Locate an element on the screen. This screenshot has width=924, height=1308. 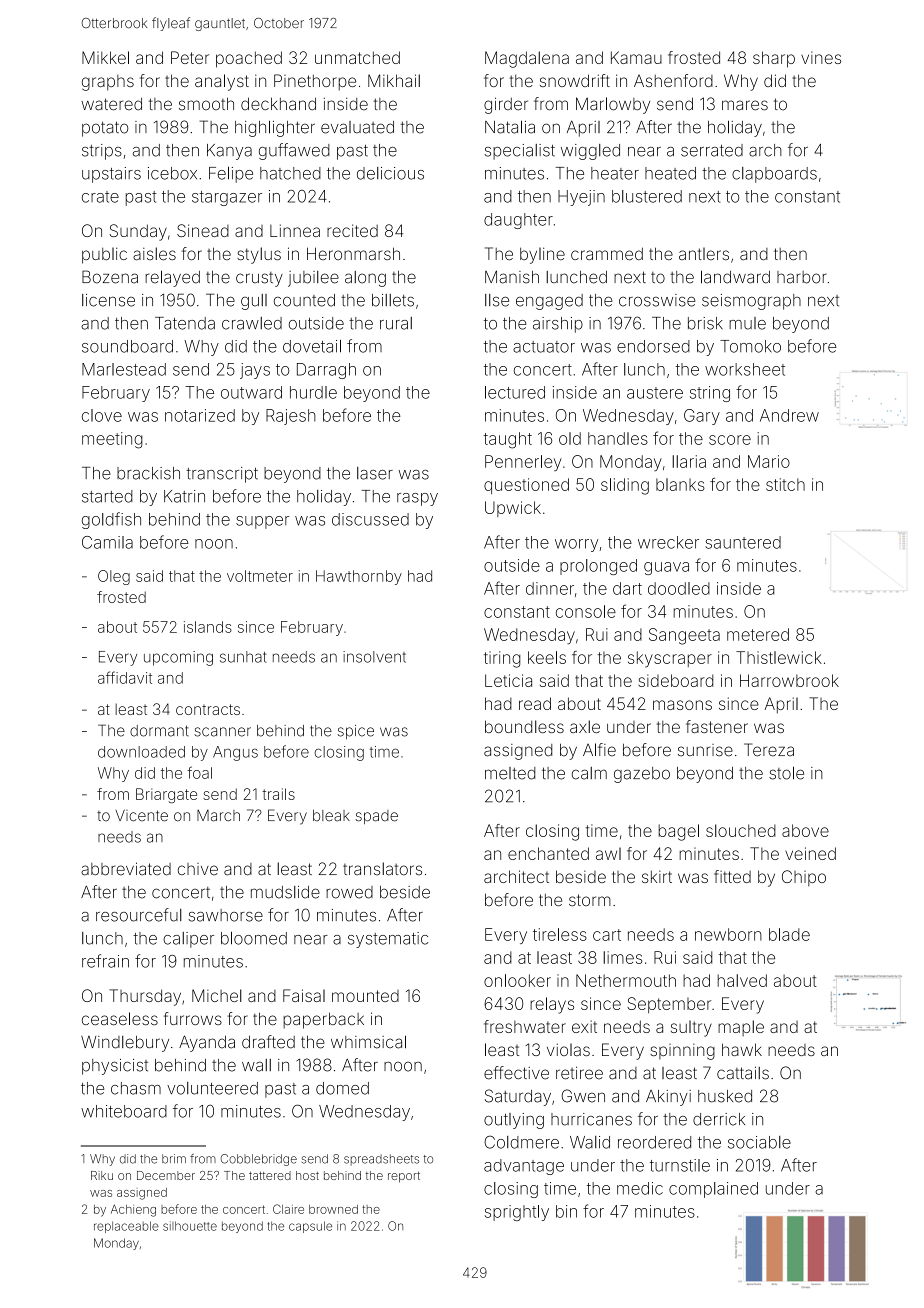
sprightly is located at coordinates (517, 1213).
